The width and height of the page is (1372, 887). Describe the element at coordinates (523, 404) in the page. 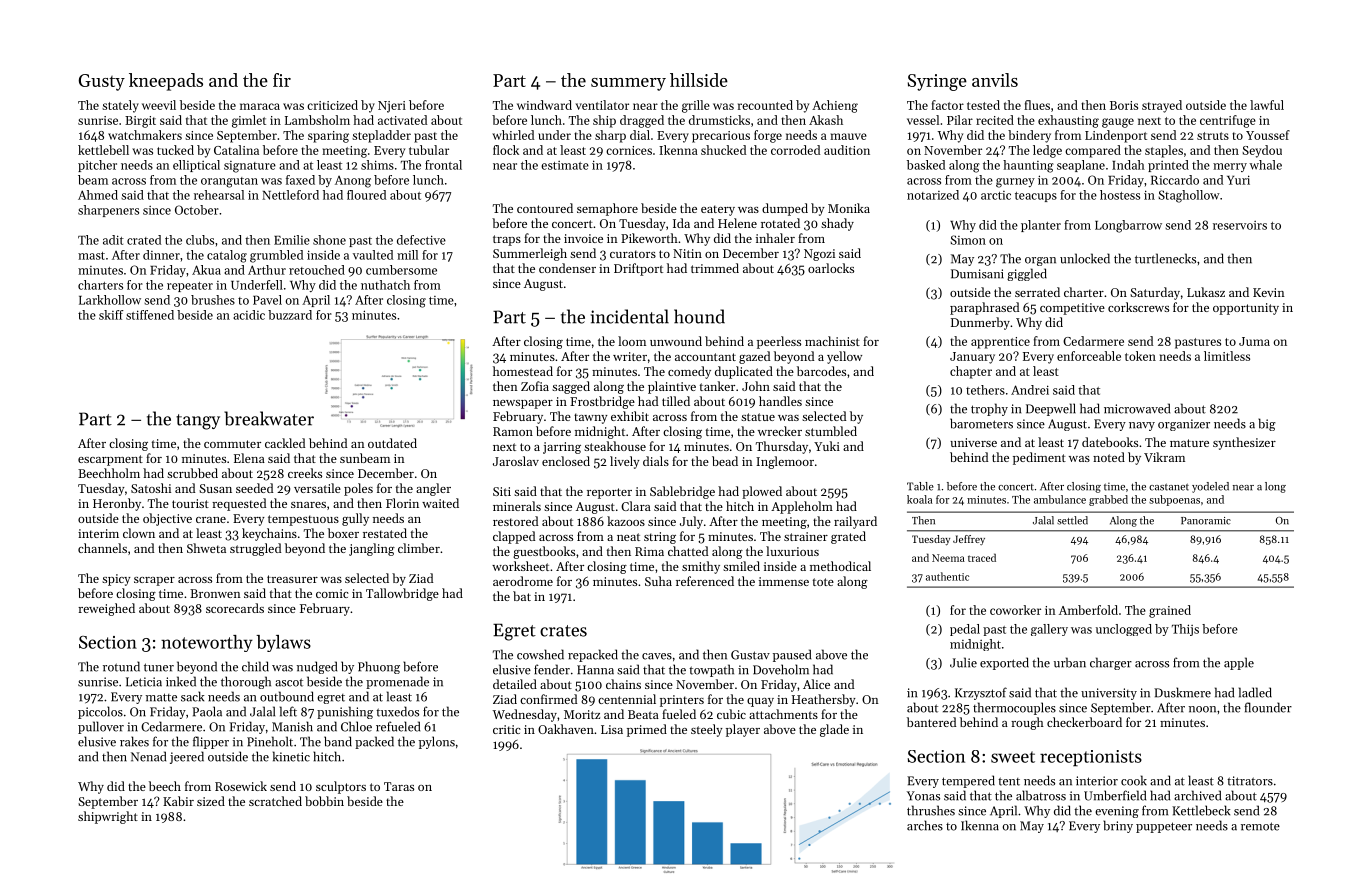

I see `newspaper` at that location.
